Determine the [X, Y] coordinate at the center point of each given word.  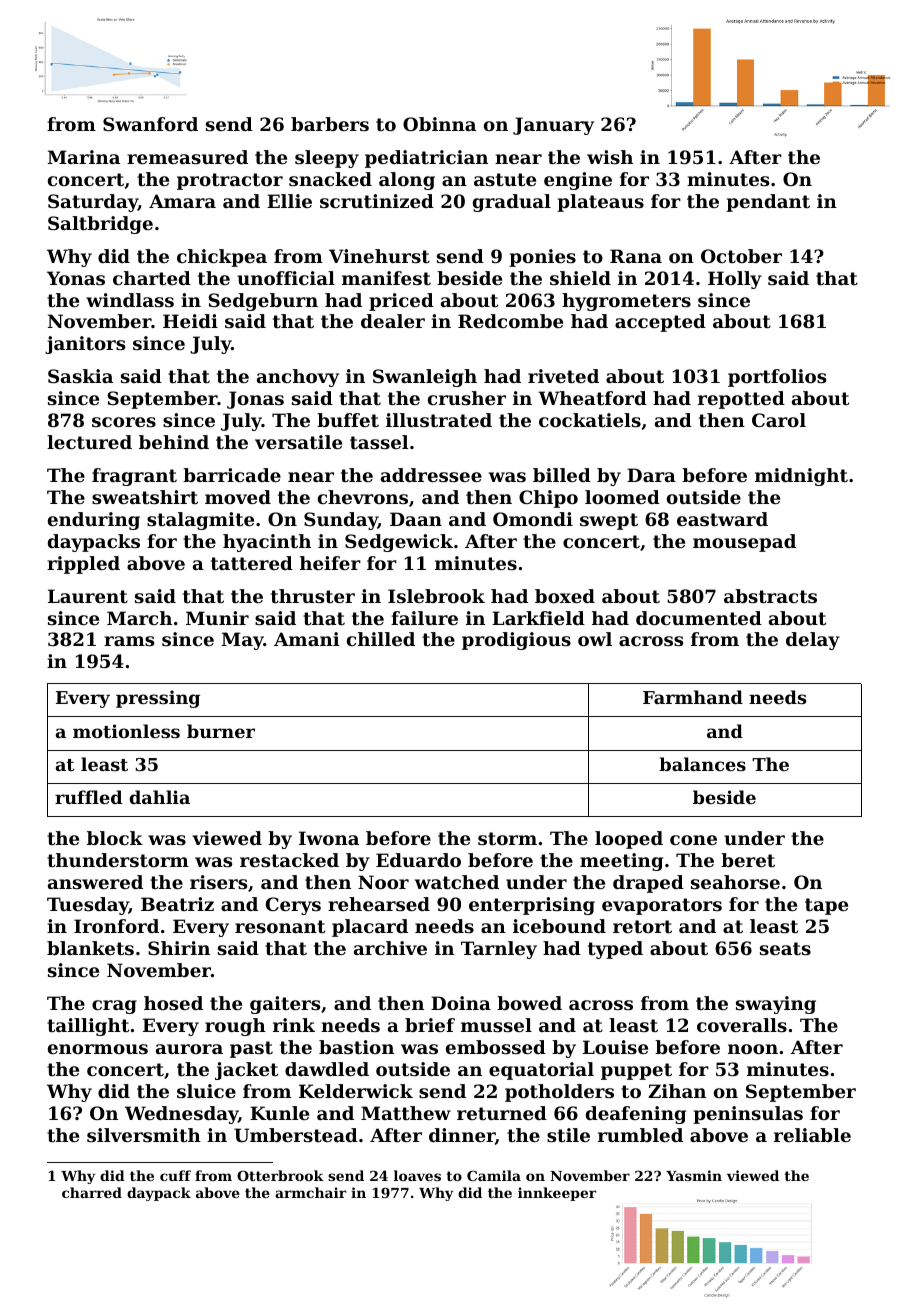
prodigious [516, 641]
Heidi [190, 321]
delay [813, 641]
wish [610, 157]
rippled [83, 565]
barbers [330, 124]
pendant [768, 203]
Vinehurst [379, 256]
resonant [280, 926]
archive [390, 948]
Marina [84, 157]
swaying [776, 1005]
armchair [310, 1192]
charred [92, 1192]
